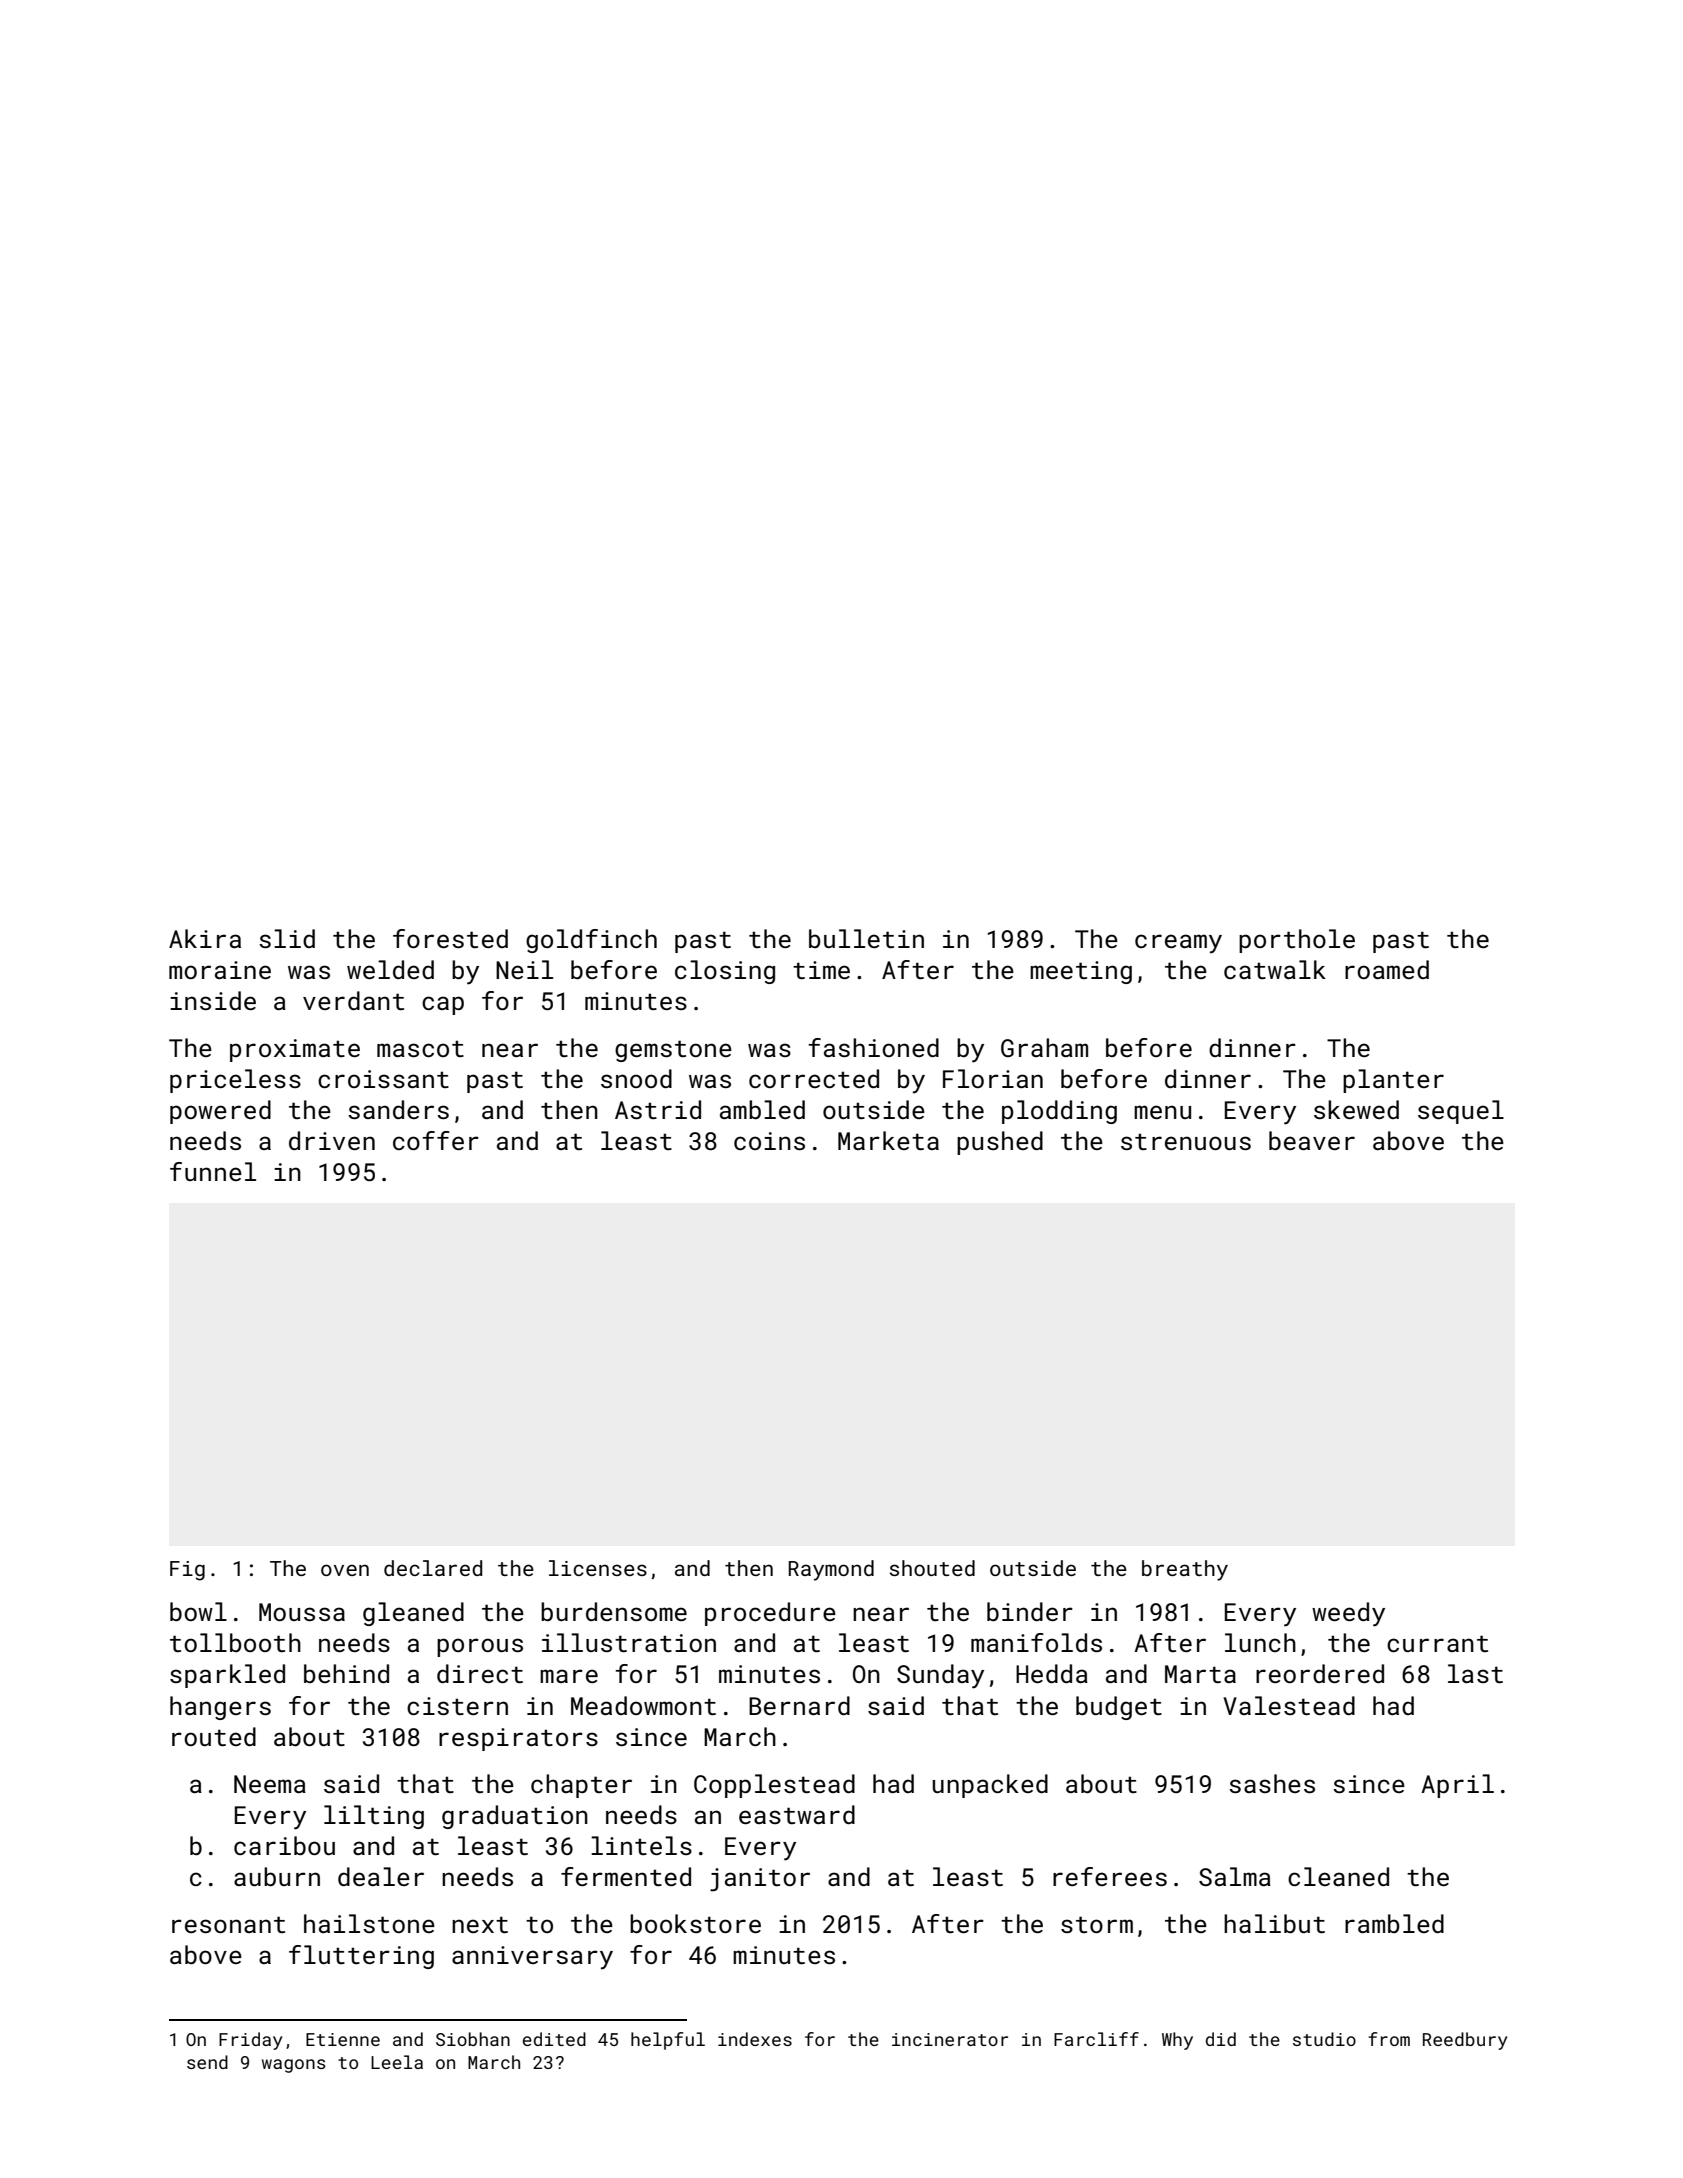 This screenshot has width=1683, height=2178. What do you see at coordinates (398, 1109) in the screenshot?
I see `sanders` at bounding box center [398, 1109].
